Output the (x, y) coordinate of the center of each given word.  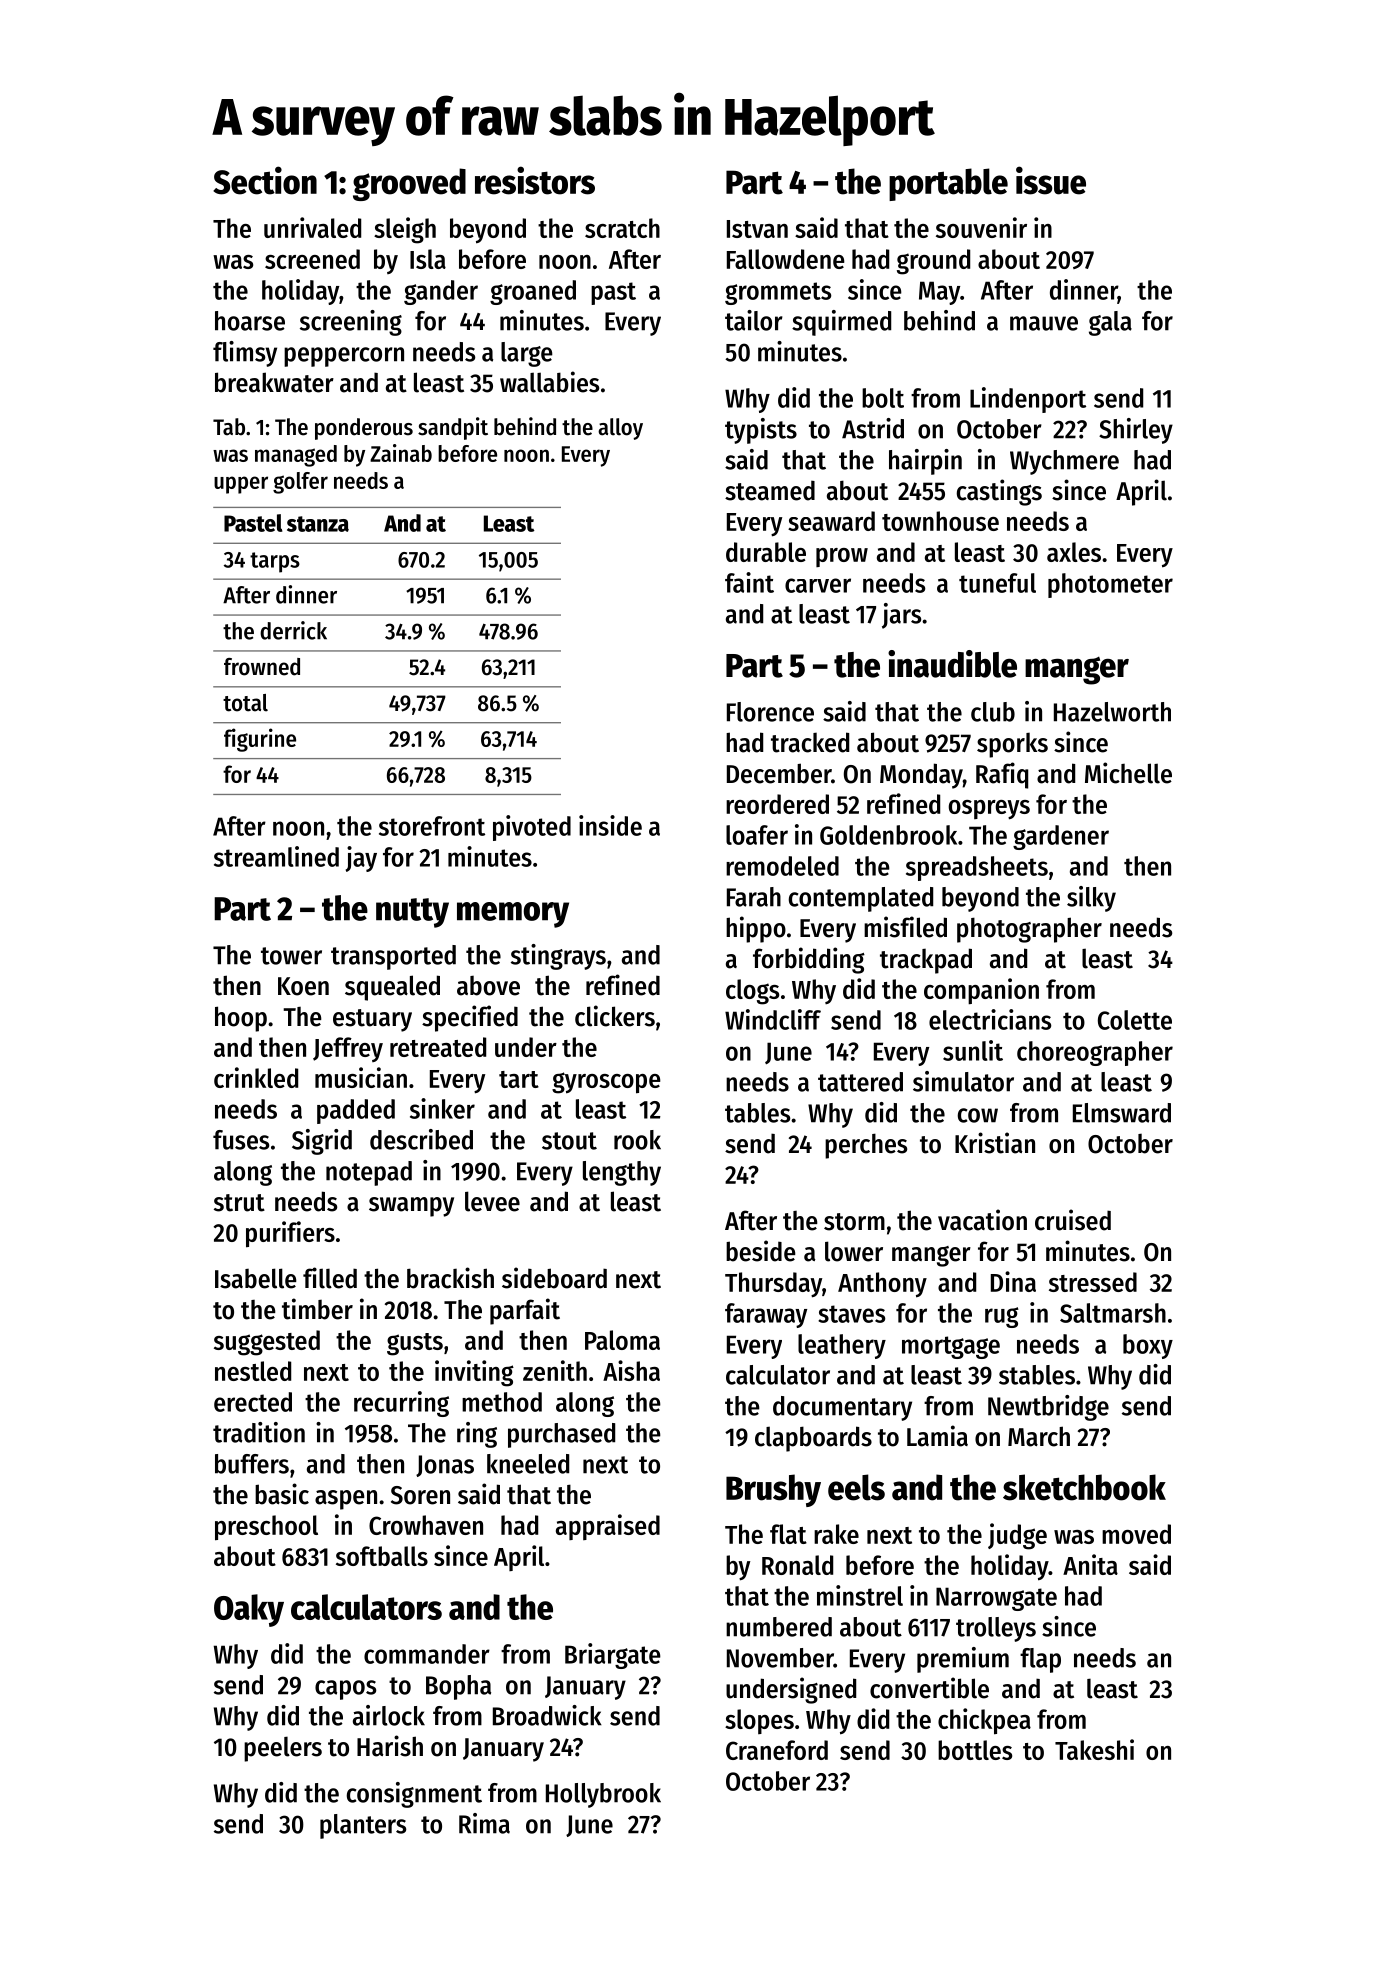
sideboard (554, 1278)
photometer (1110, 585)
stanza (318, 524)
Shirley (1136, 431)
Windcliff (773, 1019)
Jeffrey (348, 1049)
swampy (411, 1207)
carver (818, 585)
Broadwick (547, 1715)
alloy (620, 429)
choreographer (1095, 1053)
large (527, 354)
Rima (484, 1823)
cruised (1073, 1220)
